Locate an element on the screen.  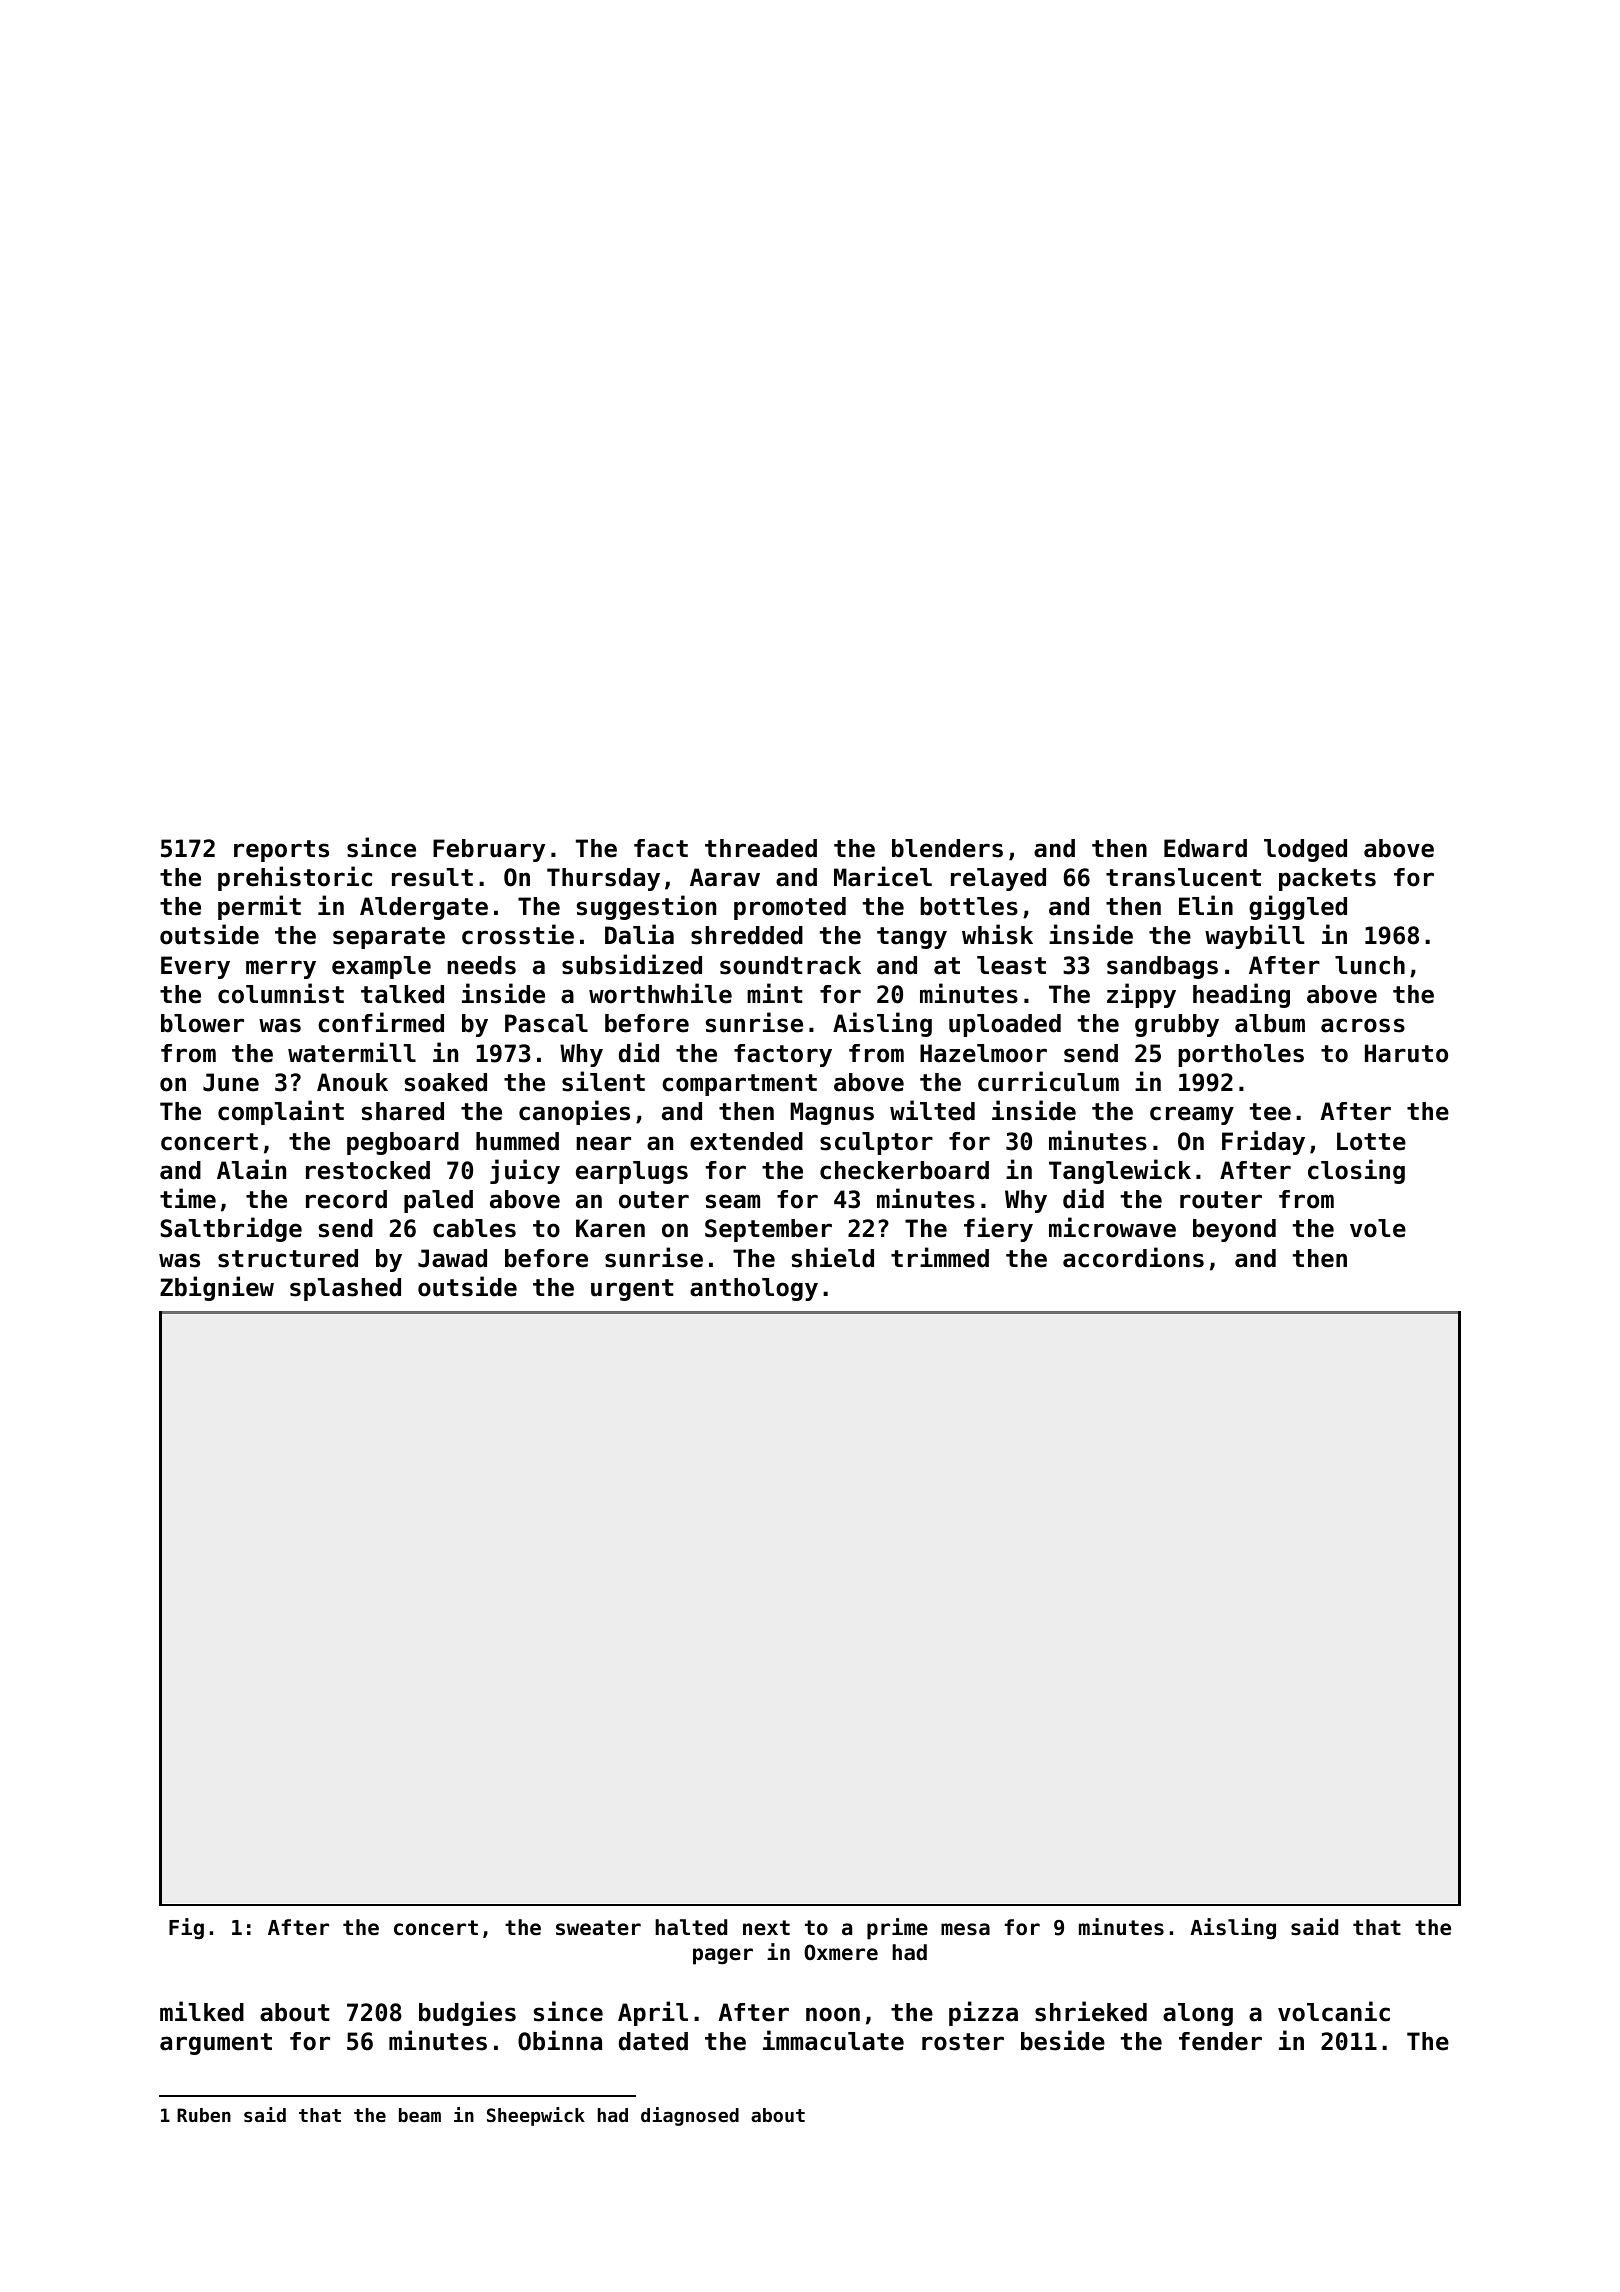
lodged is located at coordinates (1305, 850).
